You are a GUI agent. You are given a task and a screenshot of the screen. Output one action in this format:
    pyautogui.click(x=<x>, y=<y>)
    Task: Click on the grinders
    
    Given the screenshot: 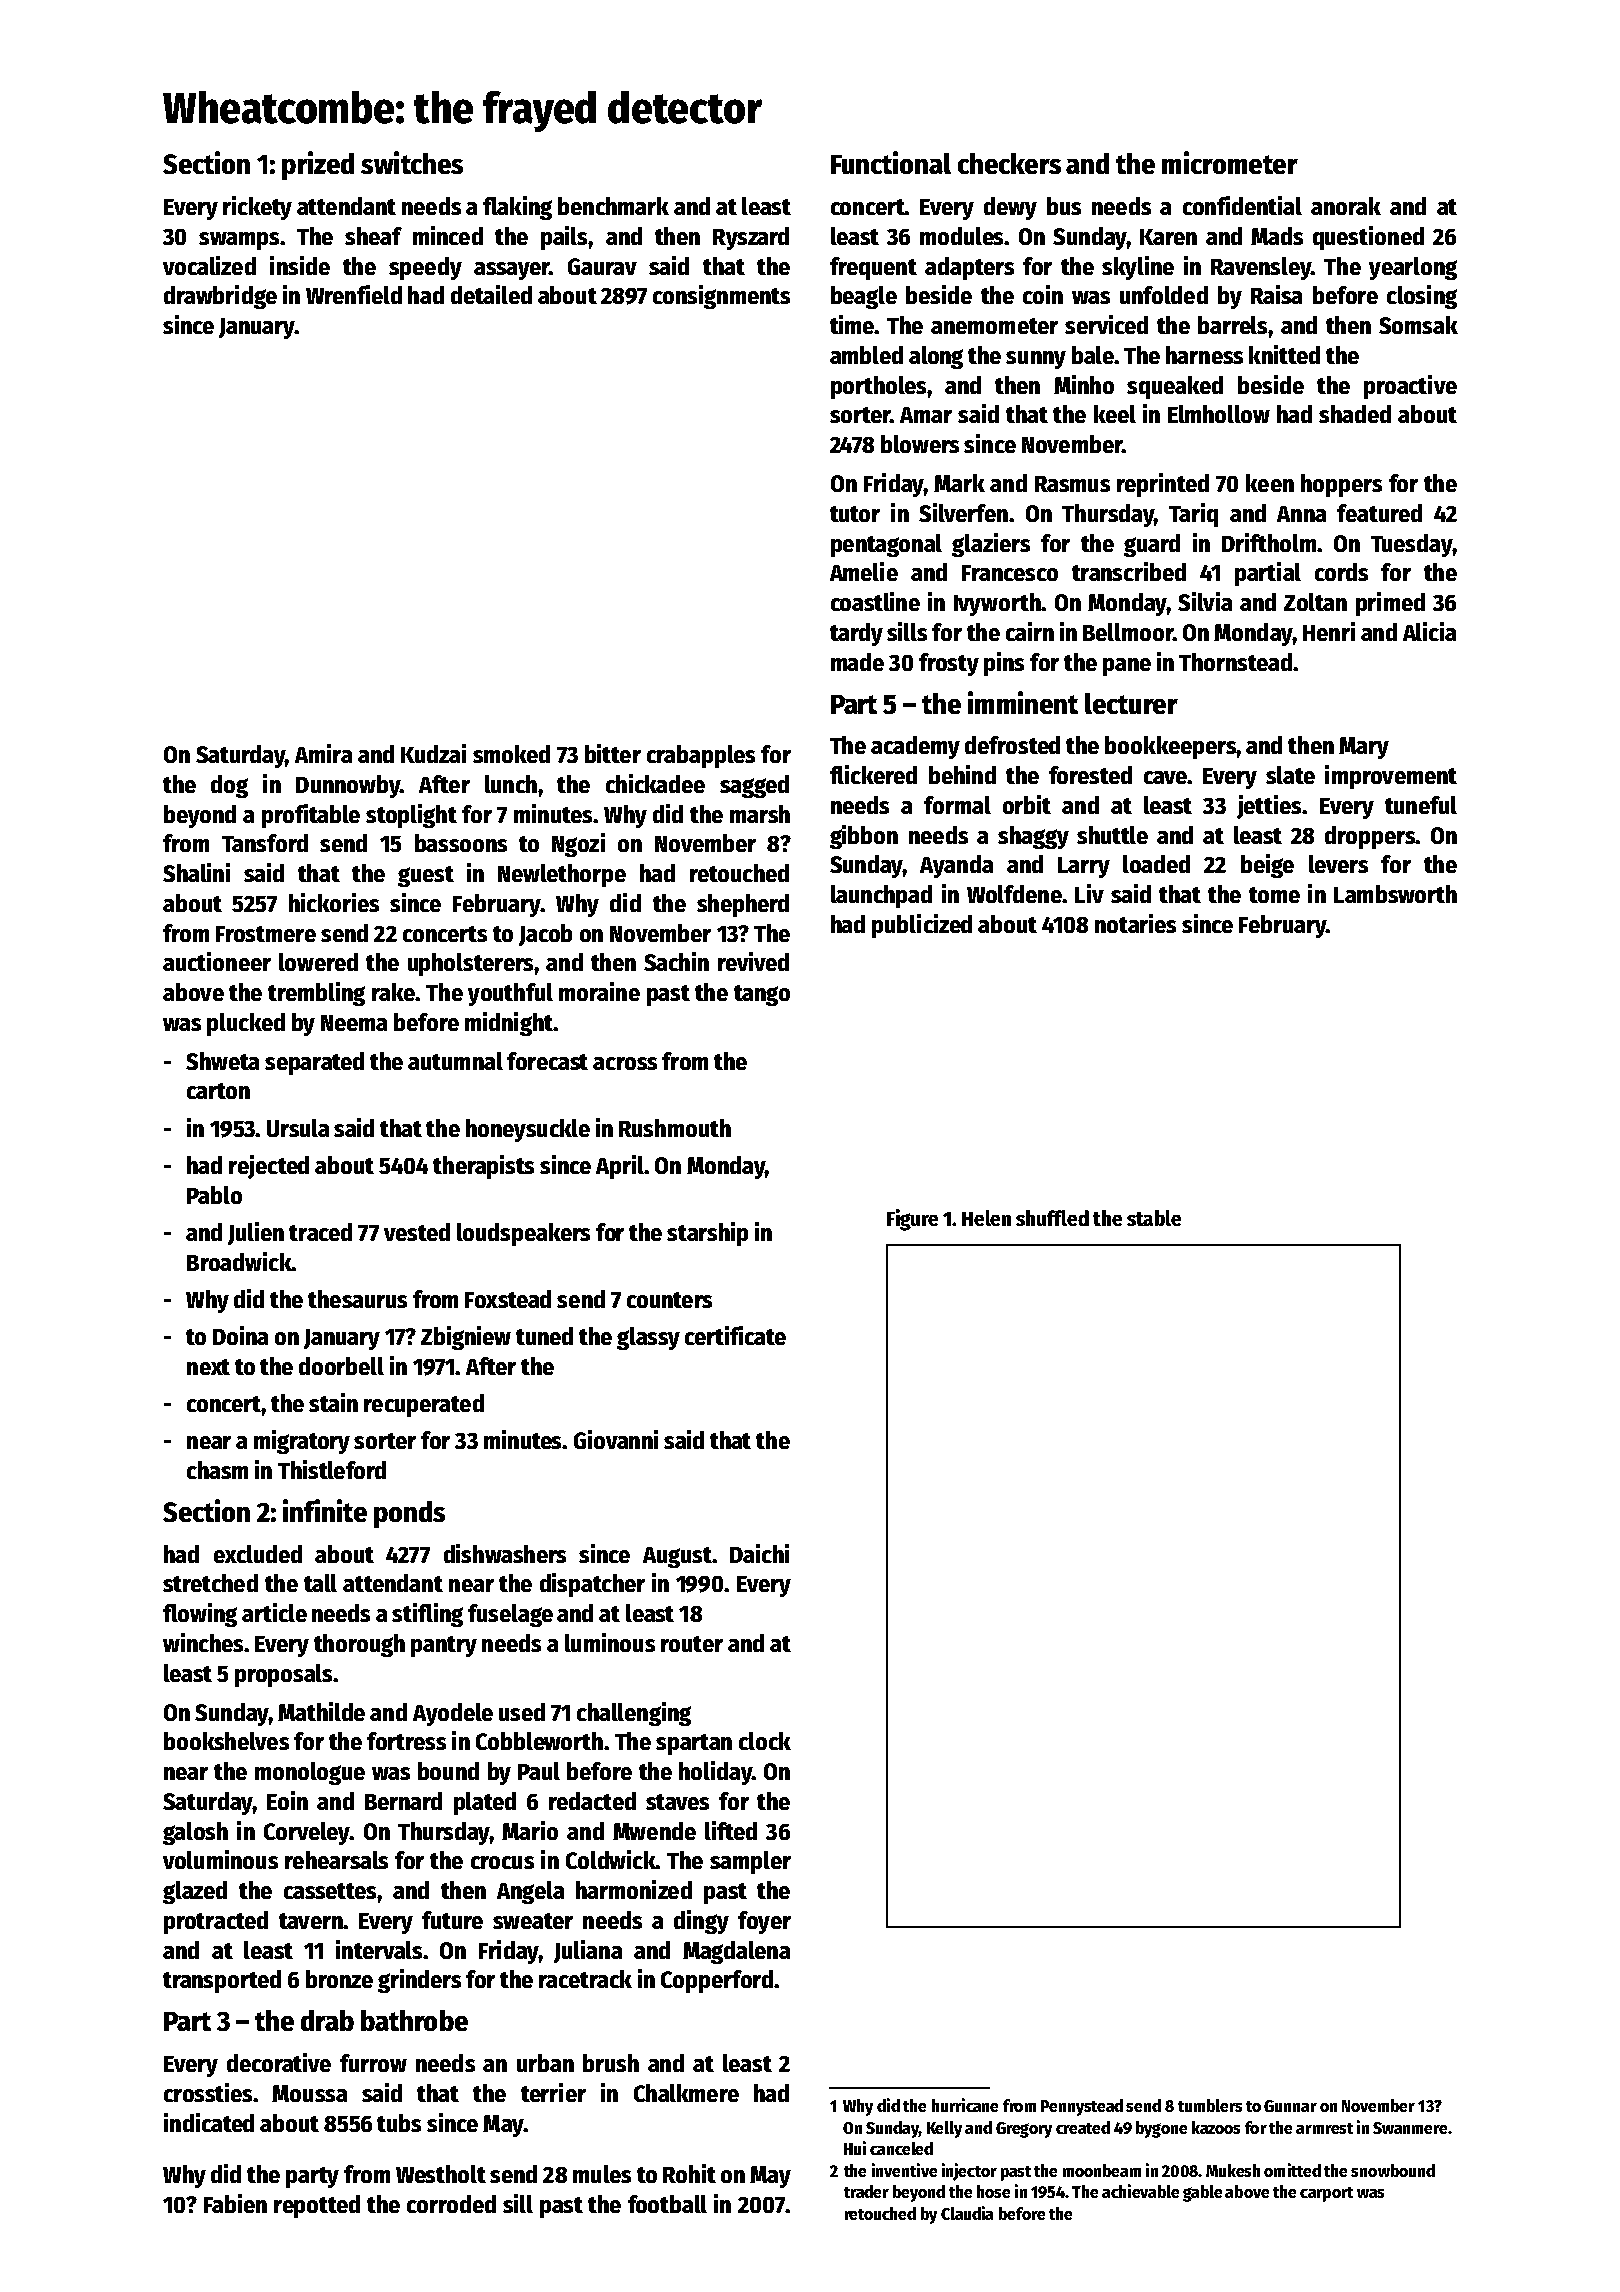 What is the action you would take?
    pyautogui.click(x=419, y=1981)
